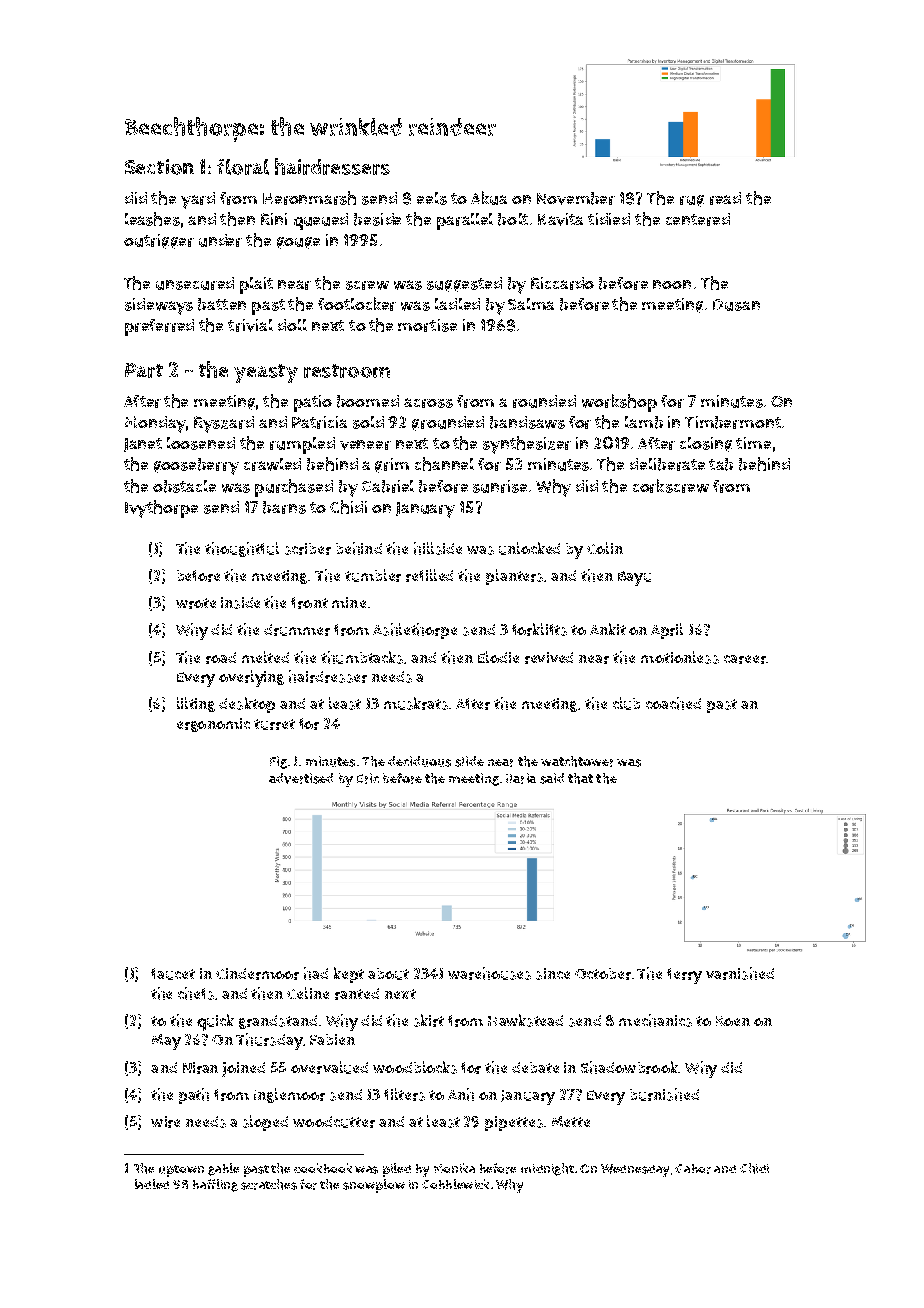  What do you see at coordinates (159, 167) in the image?
I see `Section` at bounding box center [159, 167].
